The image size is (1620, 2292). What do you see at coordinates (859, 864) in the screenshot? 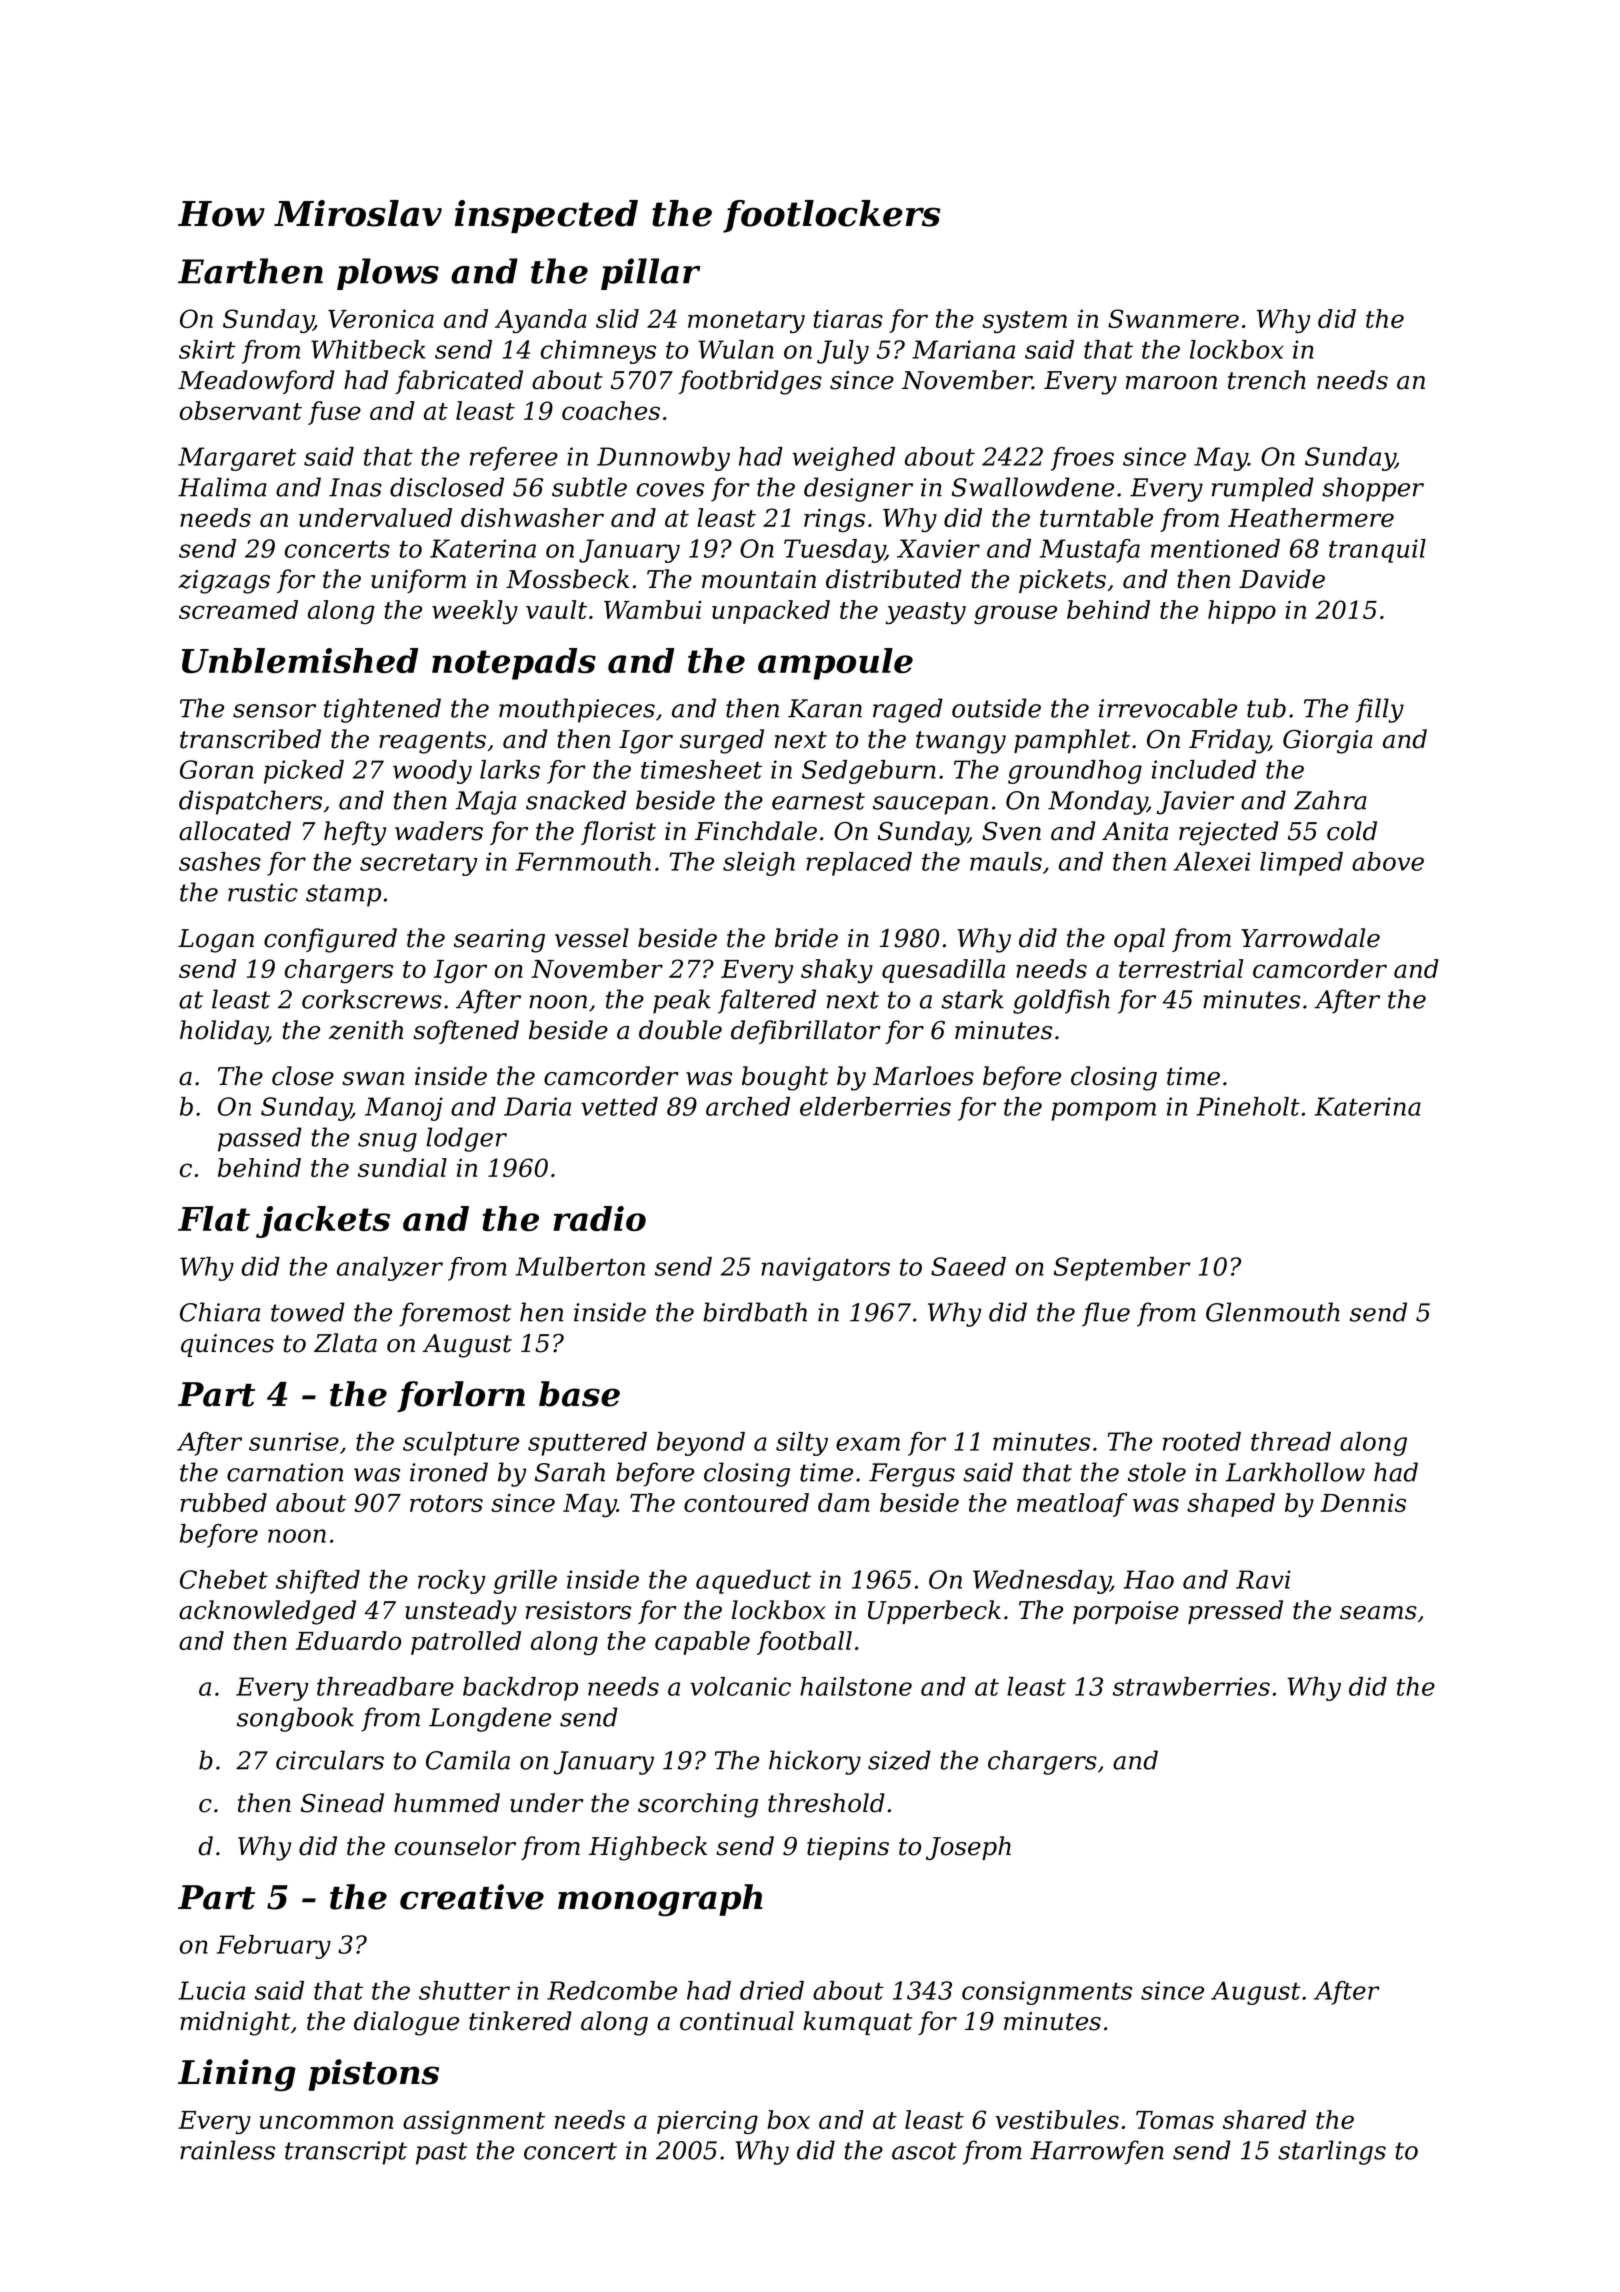
I see `replaced` at bounding box center [859, 864].
